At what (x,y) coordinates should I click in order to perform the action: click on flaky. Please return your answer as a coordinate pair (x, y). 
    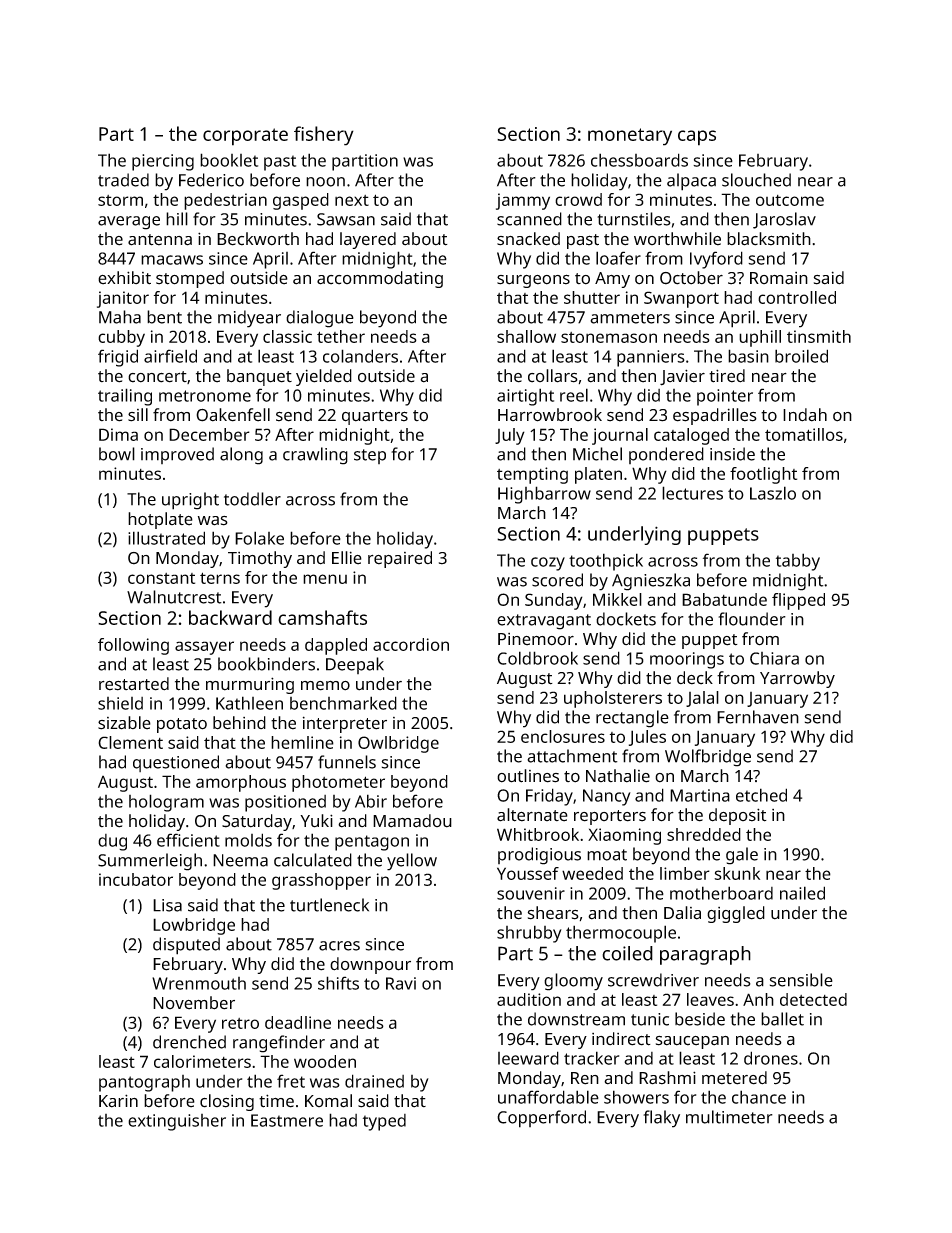
    Looking at the image, I should click on (661, 1119).
